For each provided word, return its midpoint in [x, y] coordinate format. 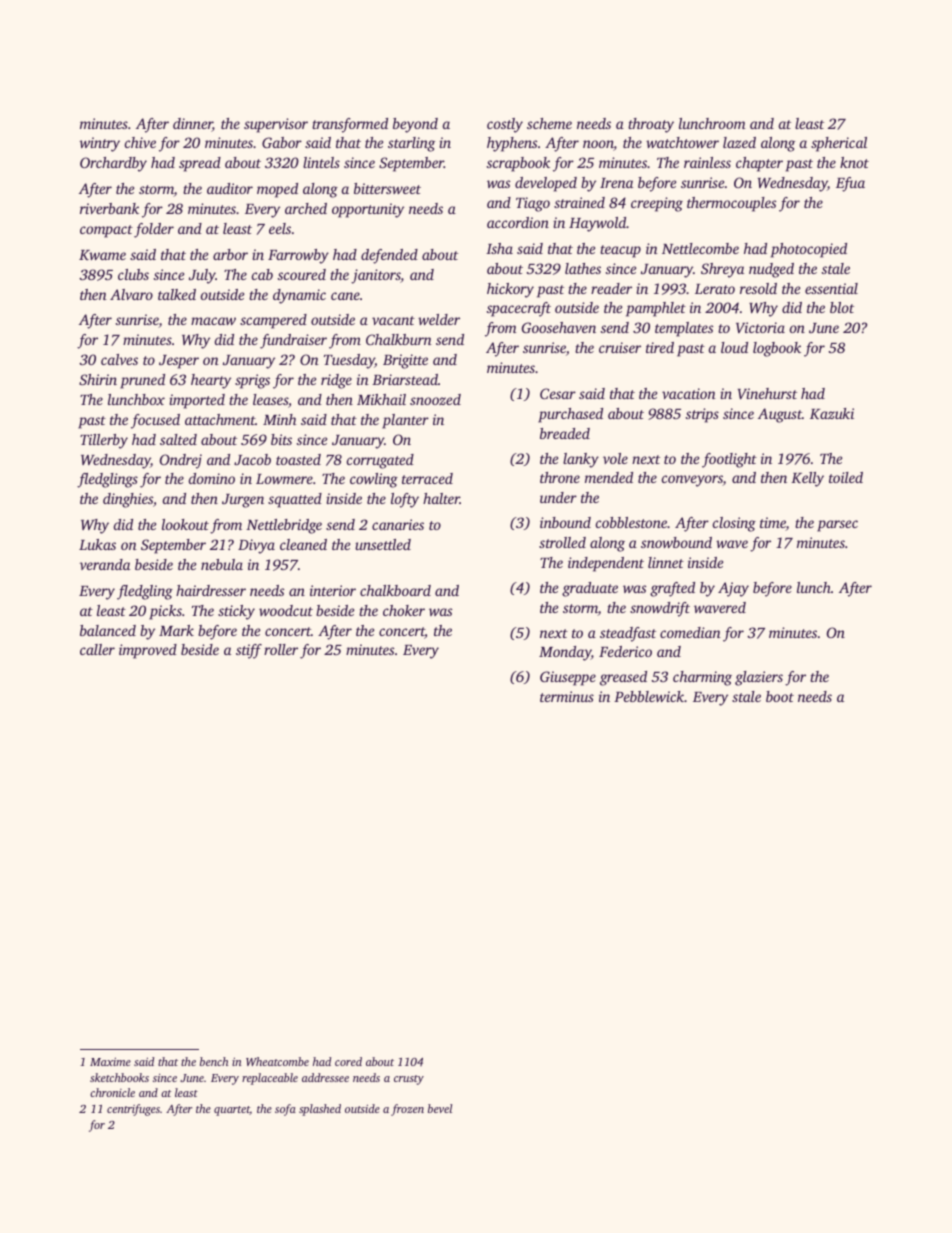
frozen [407, 1110]
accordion [518, 222]
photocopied [809, 250]
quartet [232, 1111]
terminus [567, 696]
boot [780, 696]
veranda [105, 564]
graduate [590, 589]
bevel [440, 1108]
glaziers [759, 678]
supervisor [276, 125]
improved [148, 651]
